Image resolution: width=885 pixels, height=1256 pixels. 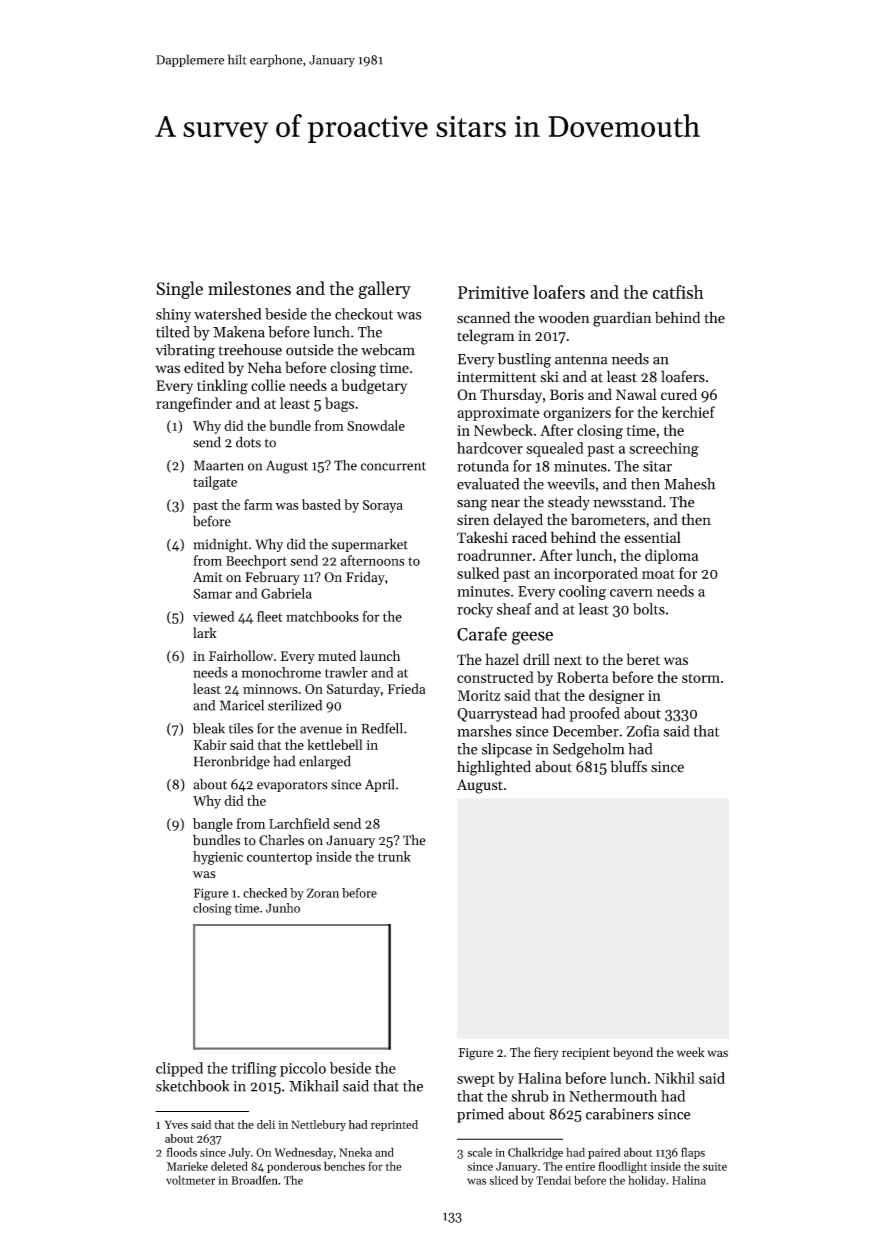 I want to click on Mahesh, so click(x=689, y=484).
